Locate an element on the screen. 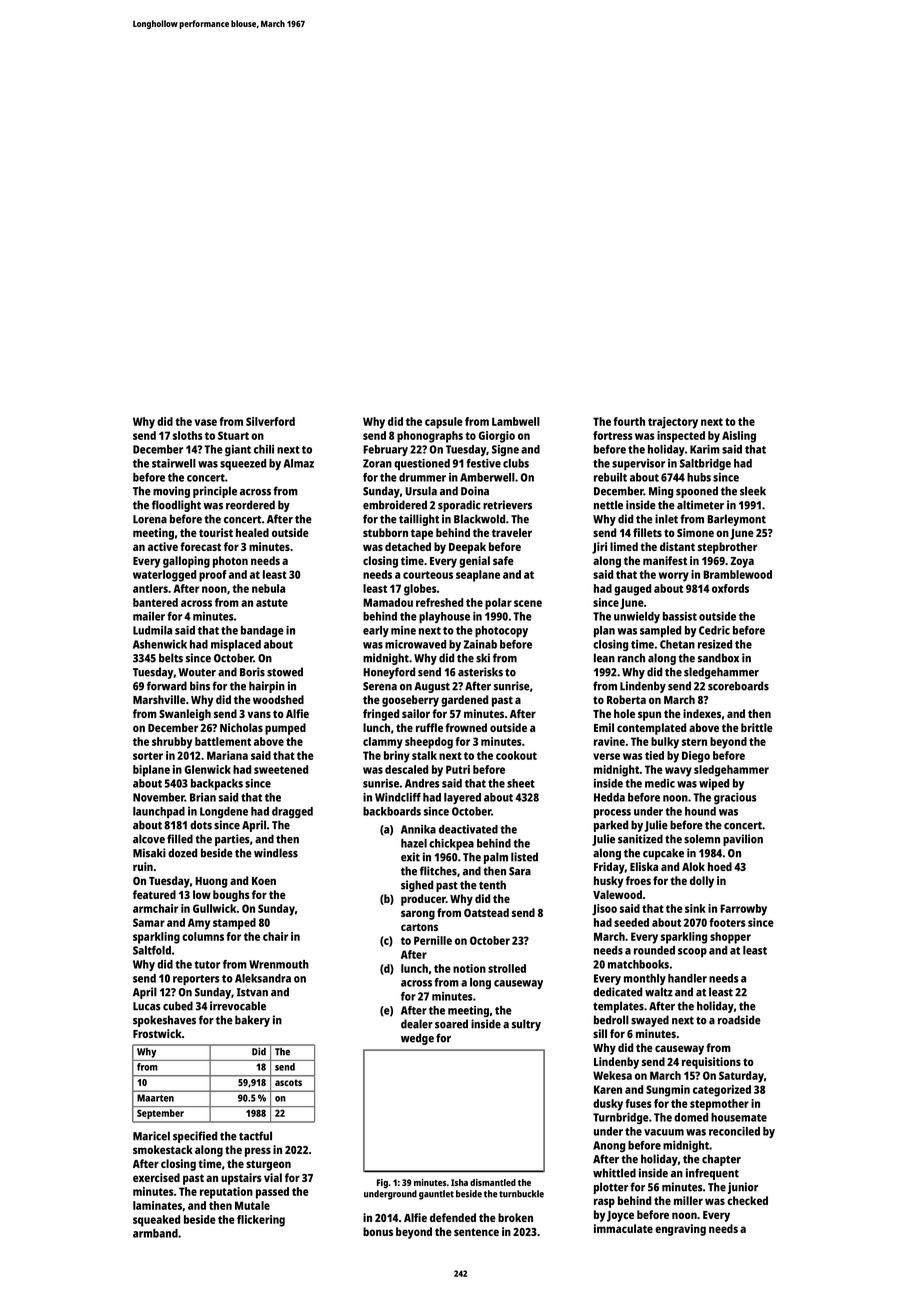  Almaz is located at coordinates (298, 463).
